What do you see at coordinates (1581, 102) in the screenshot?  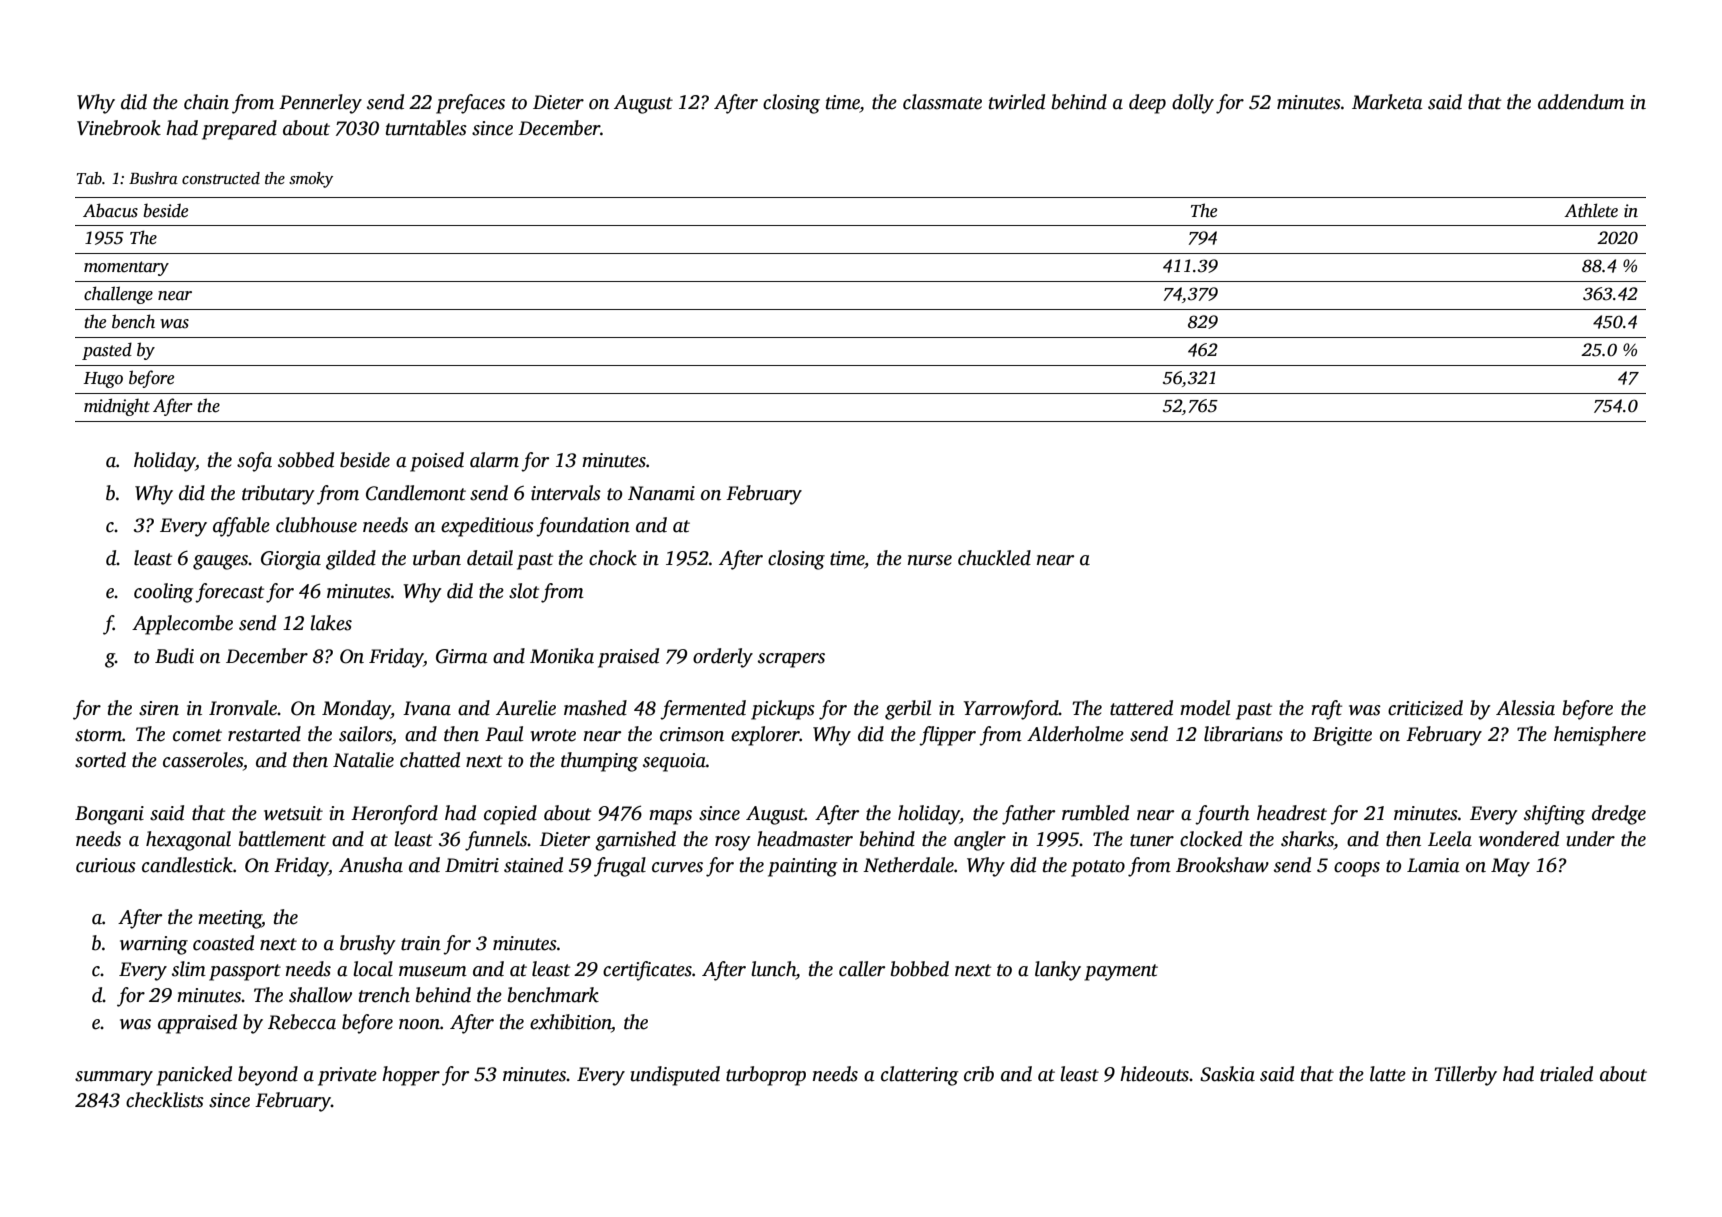 I see `addendum` at bounding box center [1581, 102].
